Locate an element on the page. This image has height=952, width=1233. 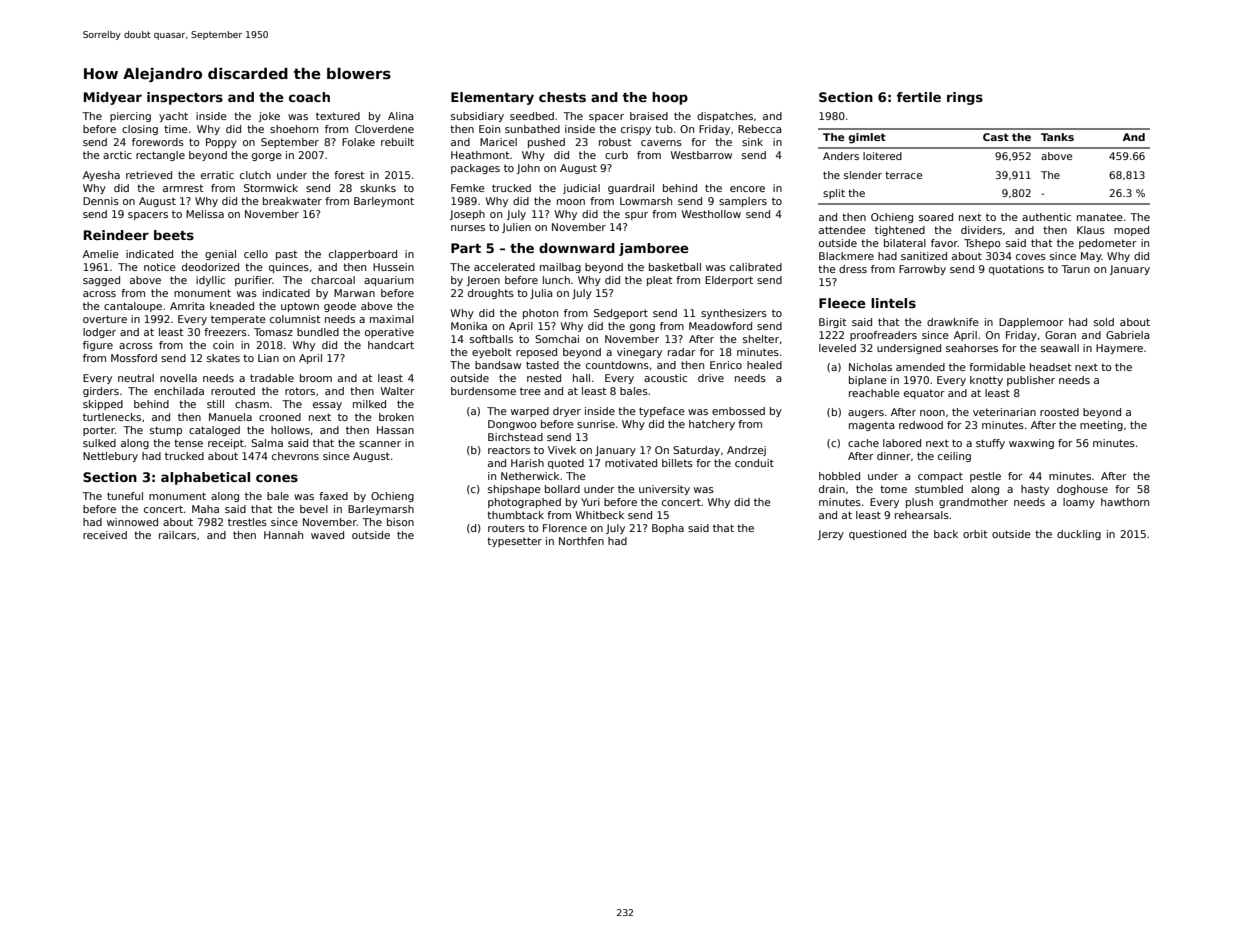
Midyear is located at coordinates (113, 98).
